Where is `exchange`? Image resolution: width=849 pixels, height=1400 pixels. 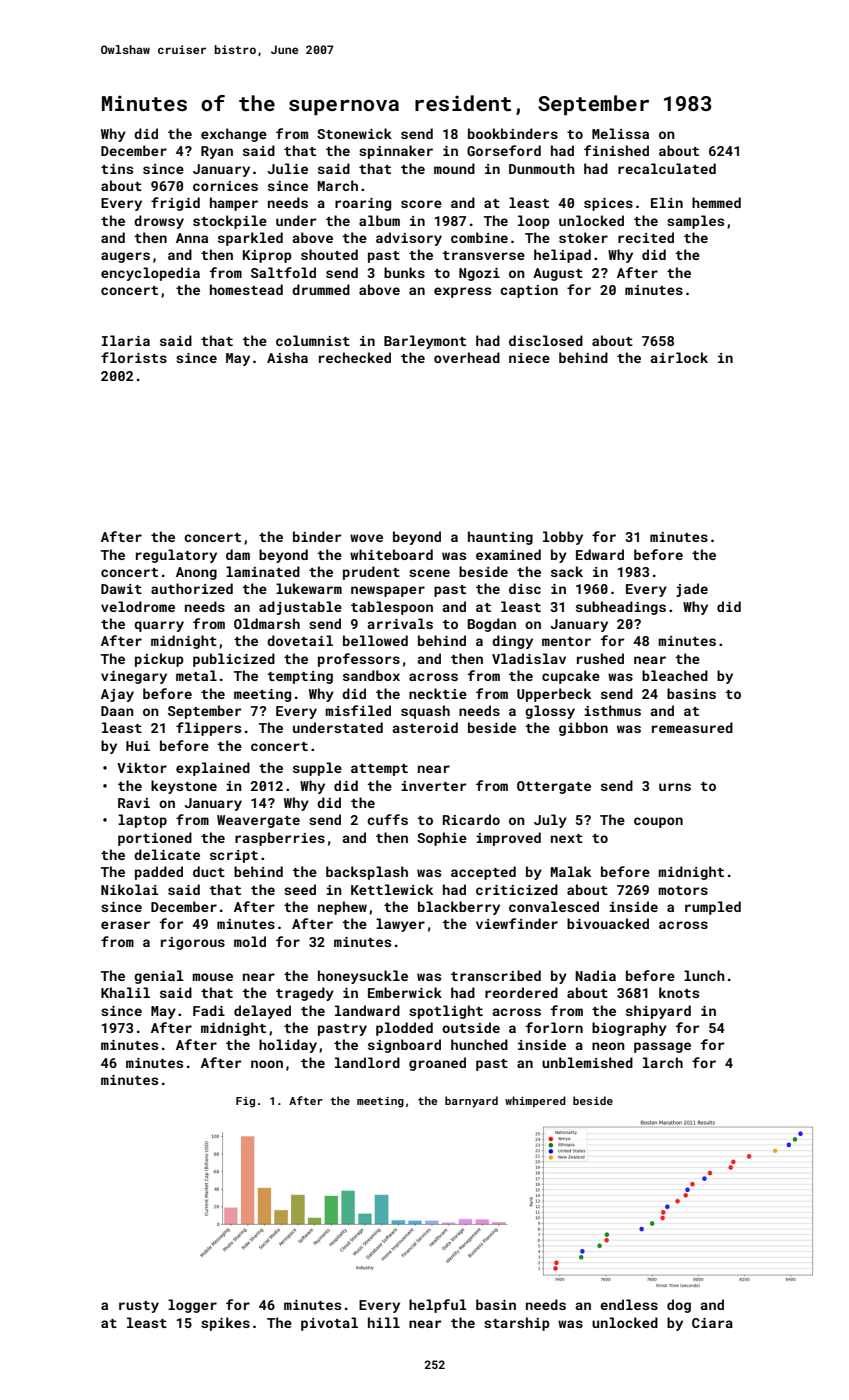
exchange is located at coordinates (234, 135).
